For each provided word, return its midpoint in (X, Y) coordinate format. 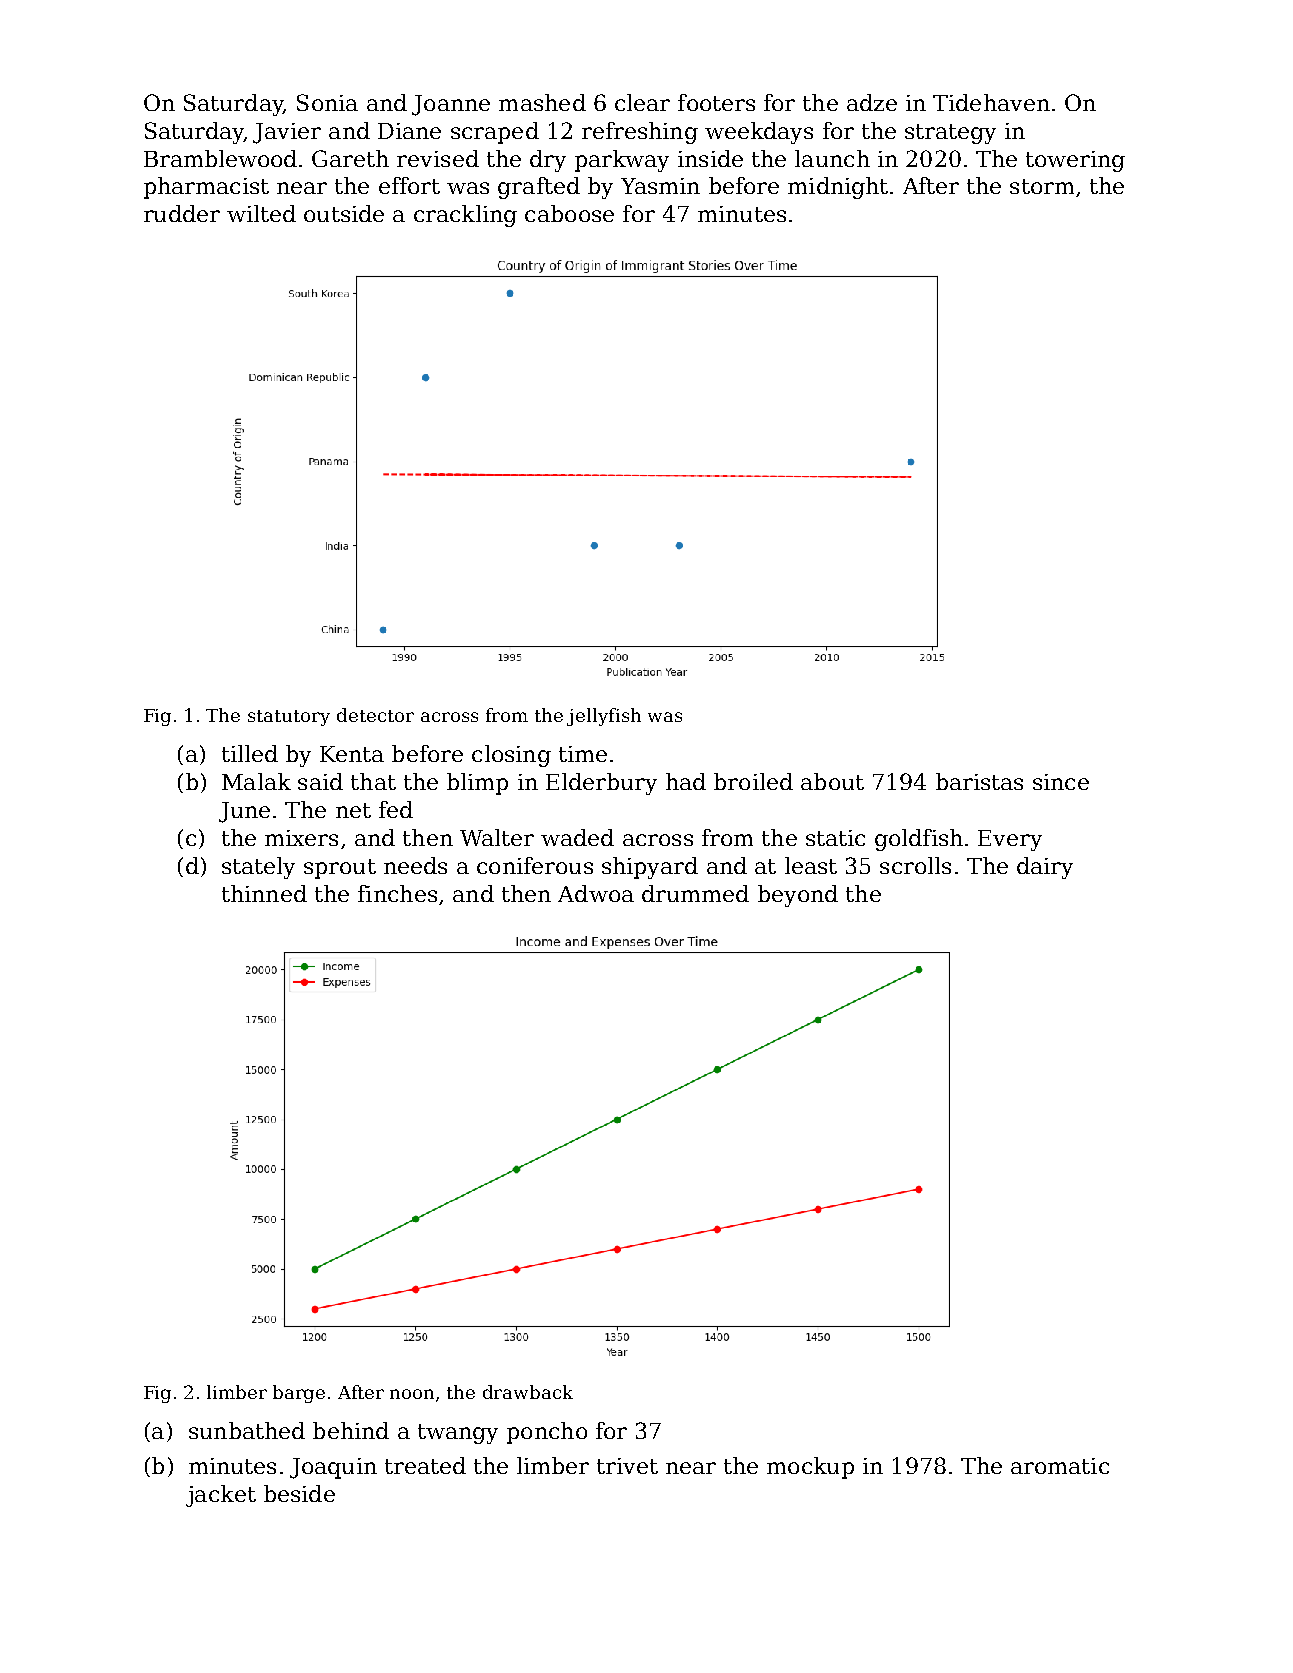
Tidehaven (991, 102)
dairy (1045, 868)
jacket (221, 1496)
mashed (542, 102)
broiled (753, 781)
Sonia (327, 102)
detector (375, 715)
